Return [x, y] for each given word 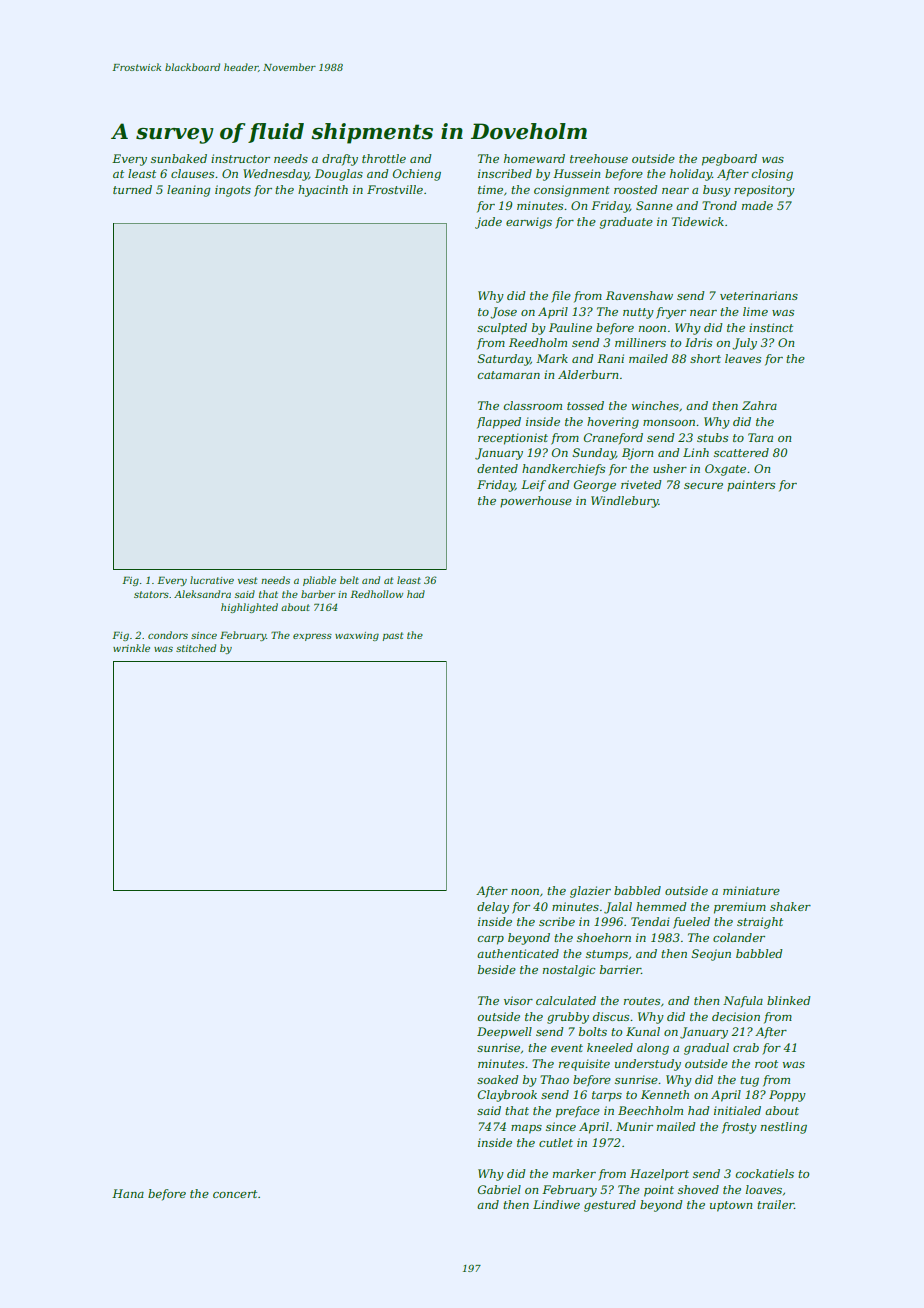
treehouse [599, 158]
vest [247, 580]
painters [751, 486]
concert [235, 1194]
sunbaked [179, 158]
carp [490, 940]
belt [349, 580]
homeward [534, 158]
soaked [498, 1079]
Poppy [787, 1096]
